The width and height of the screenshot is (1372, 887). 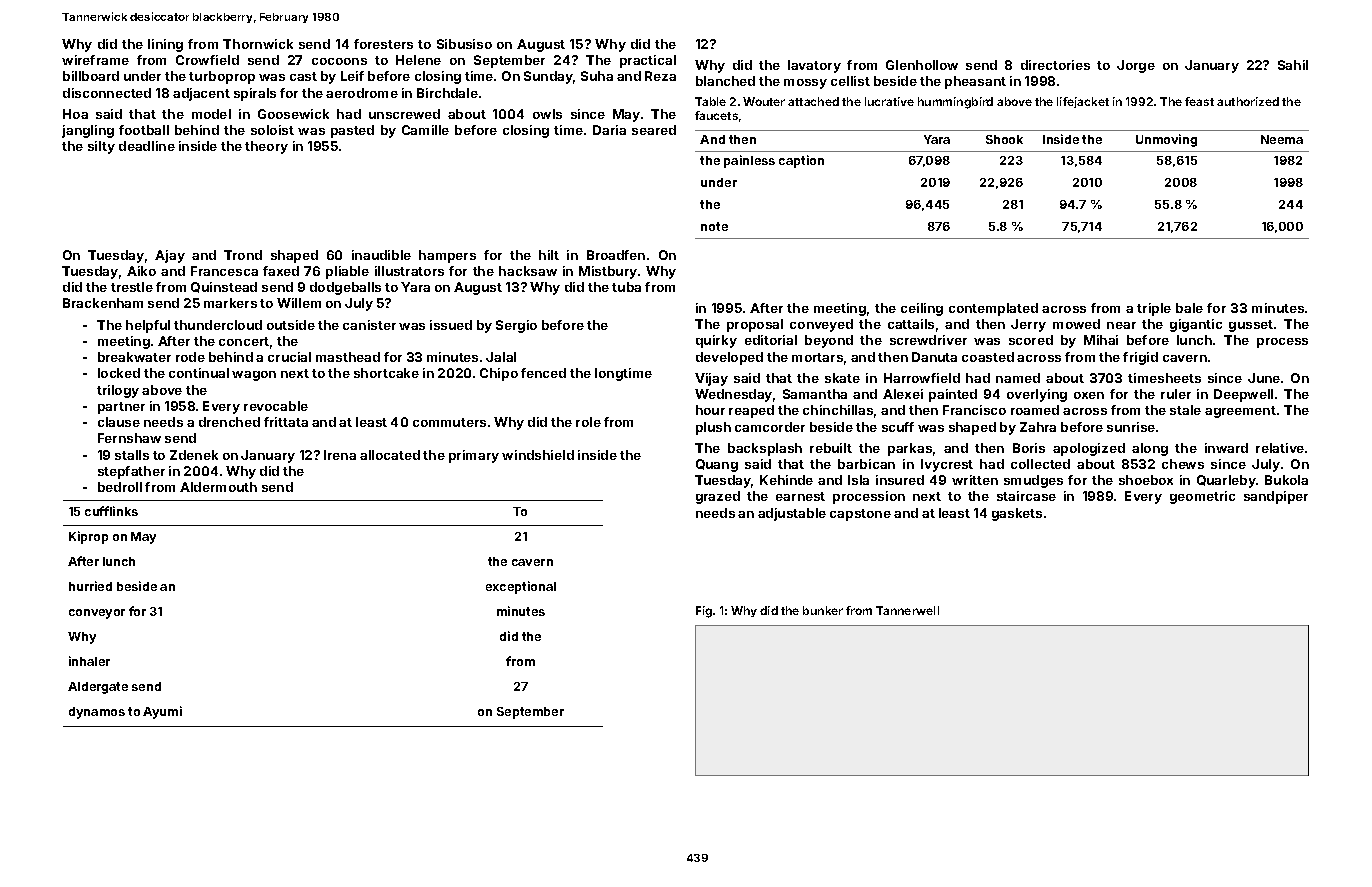 I want to click on inward, so click(x=1226, y=448).
